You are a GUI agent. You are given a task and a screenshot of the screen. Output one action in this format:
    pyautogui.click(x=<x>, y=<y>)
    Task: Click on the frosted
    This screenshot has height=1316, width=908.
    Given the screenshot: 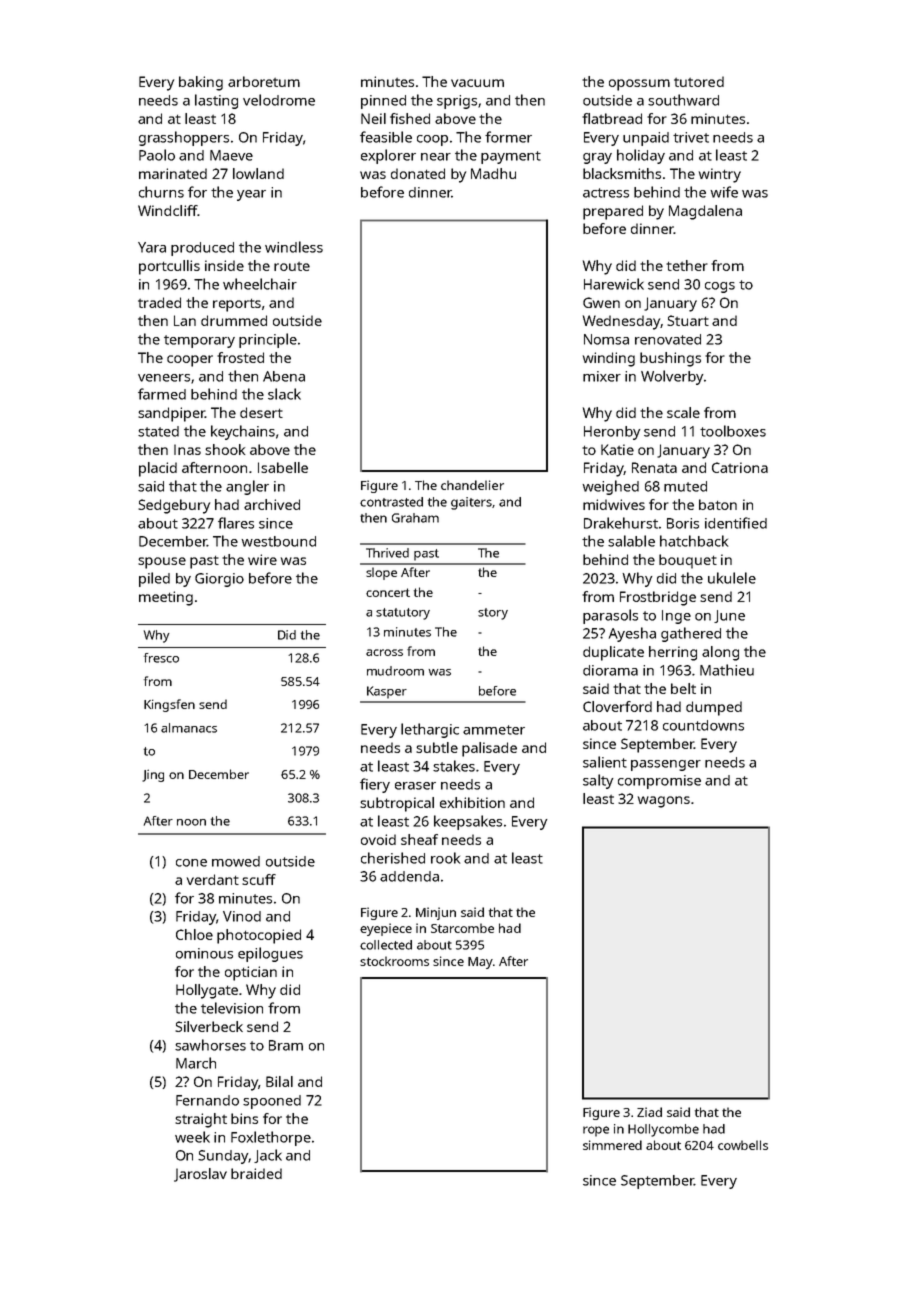 What is the action you would take?
    pyautogui.click(x=240, y=357)
